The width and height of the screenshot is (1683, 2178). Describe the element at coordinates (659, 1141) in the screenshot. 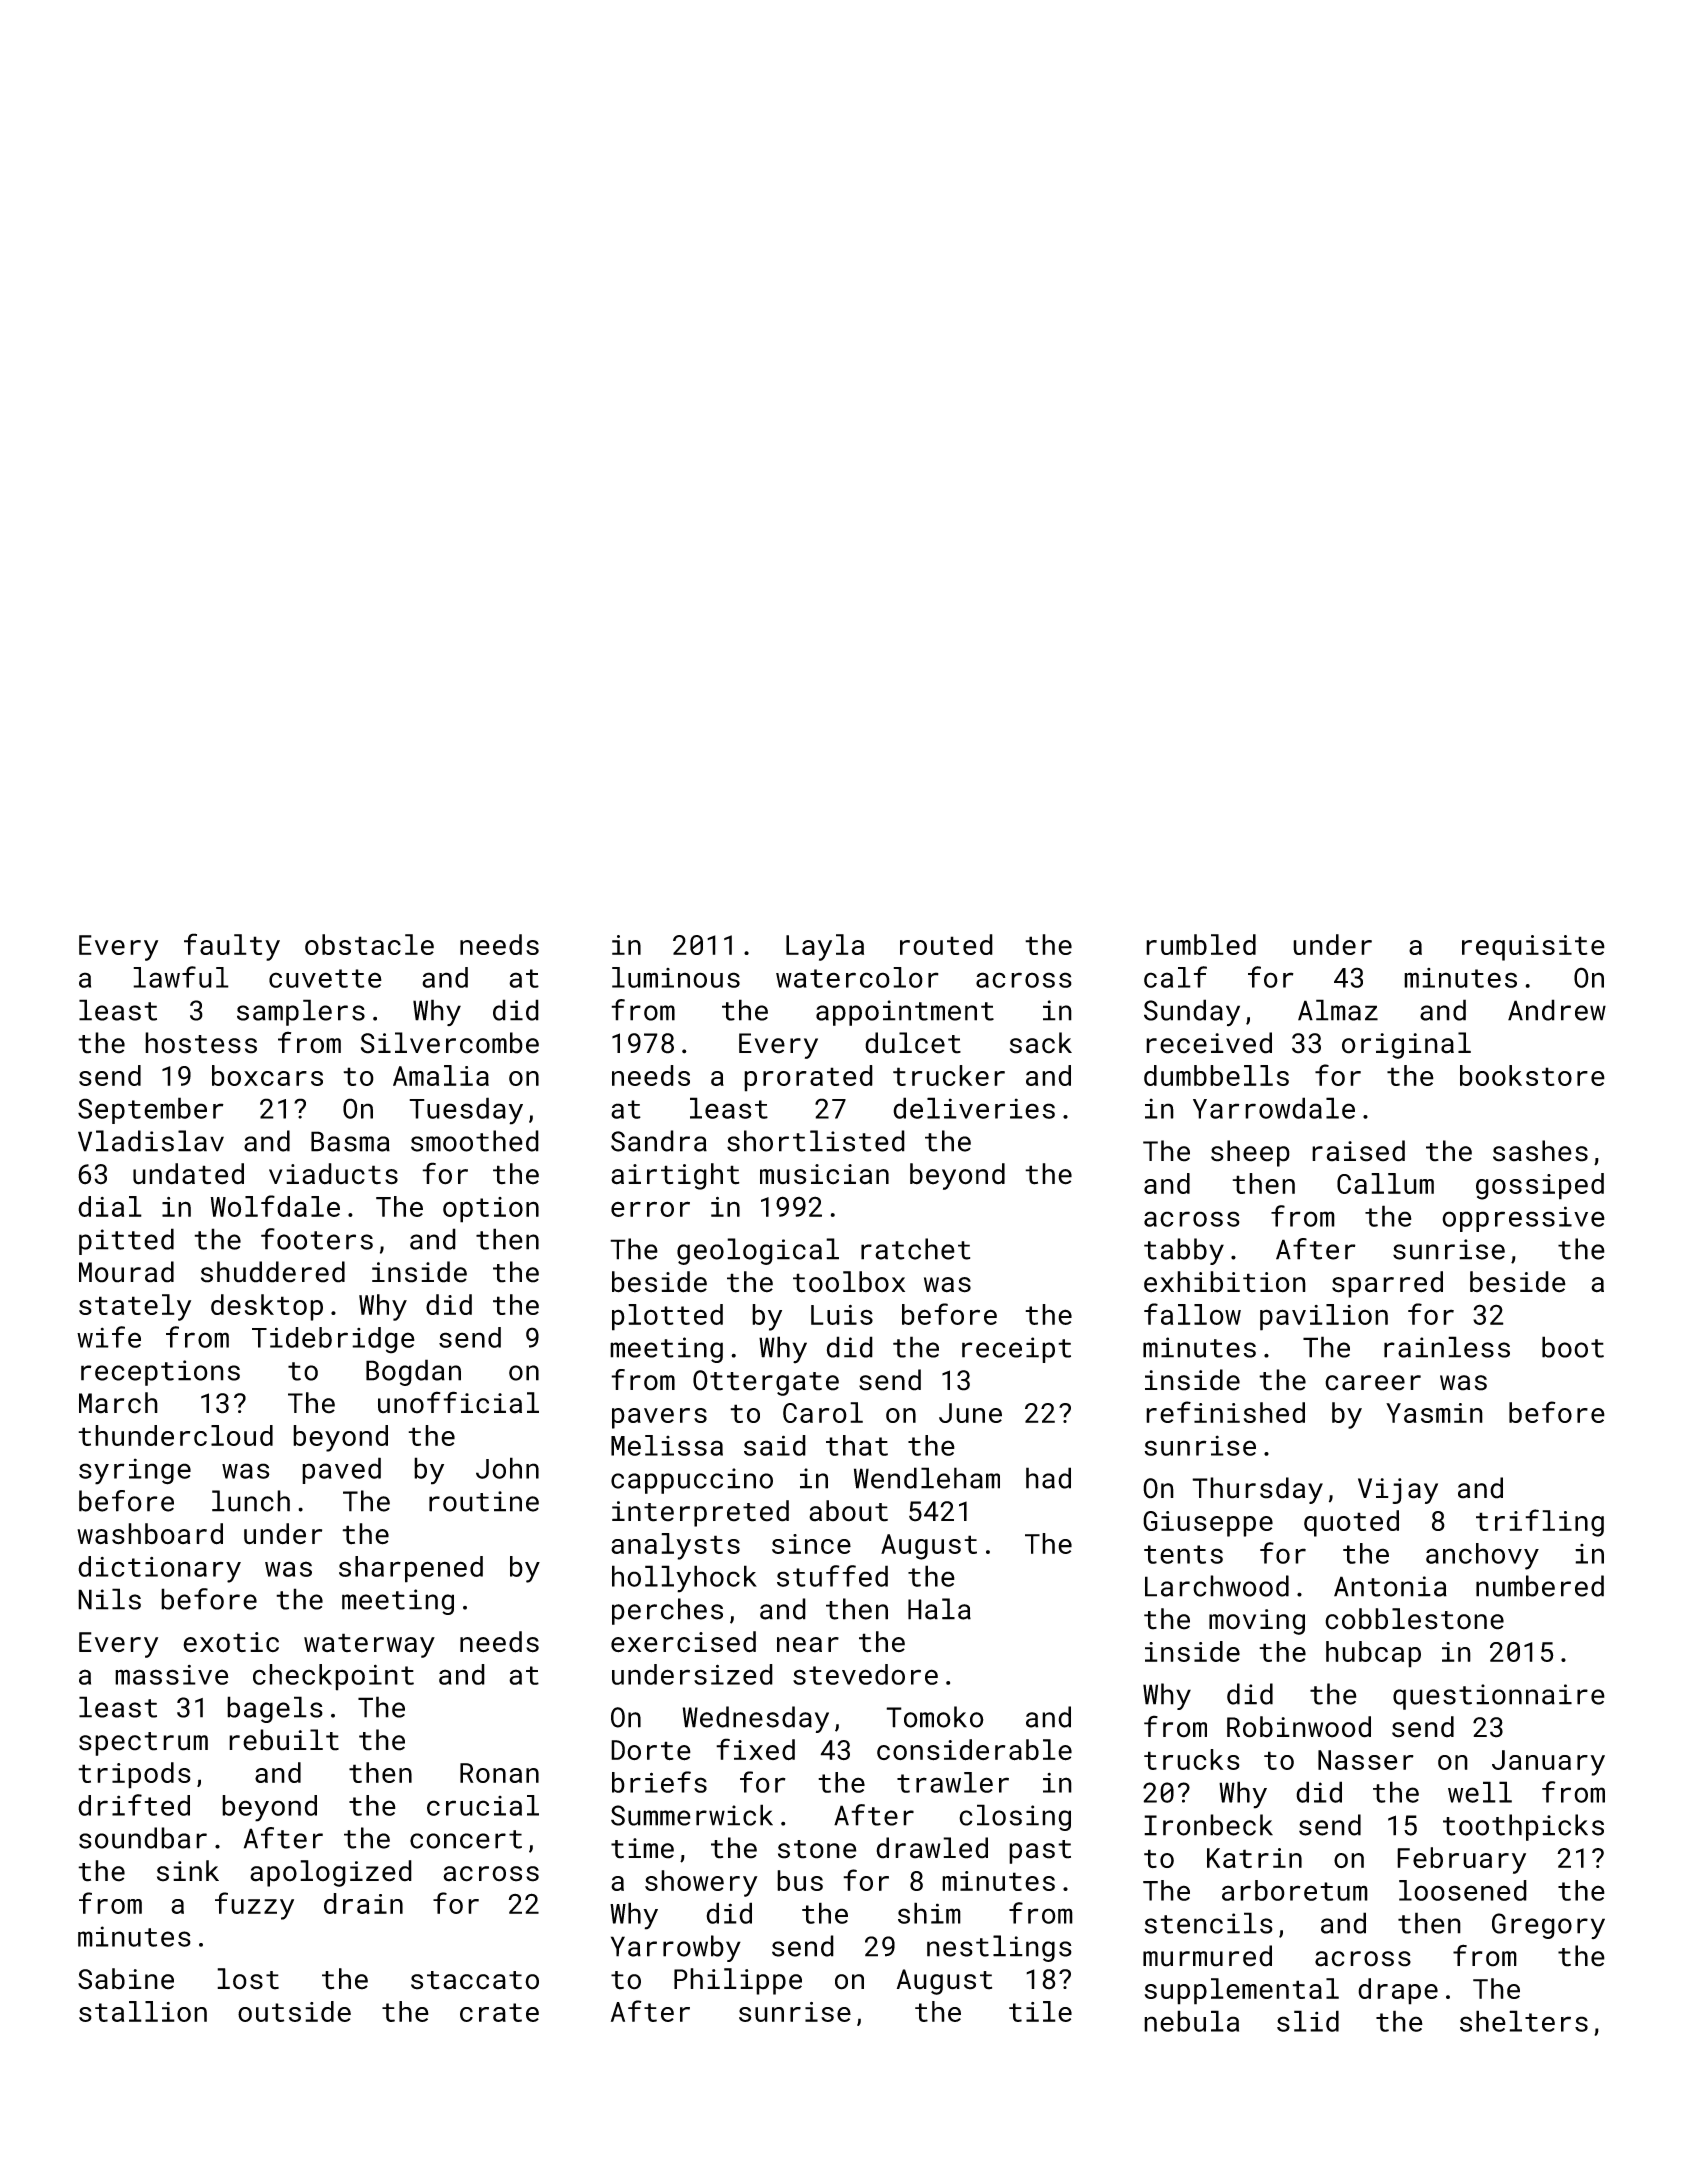

I see `Sandra` at that location.
